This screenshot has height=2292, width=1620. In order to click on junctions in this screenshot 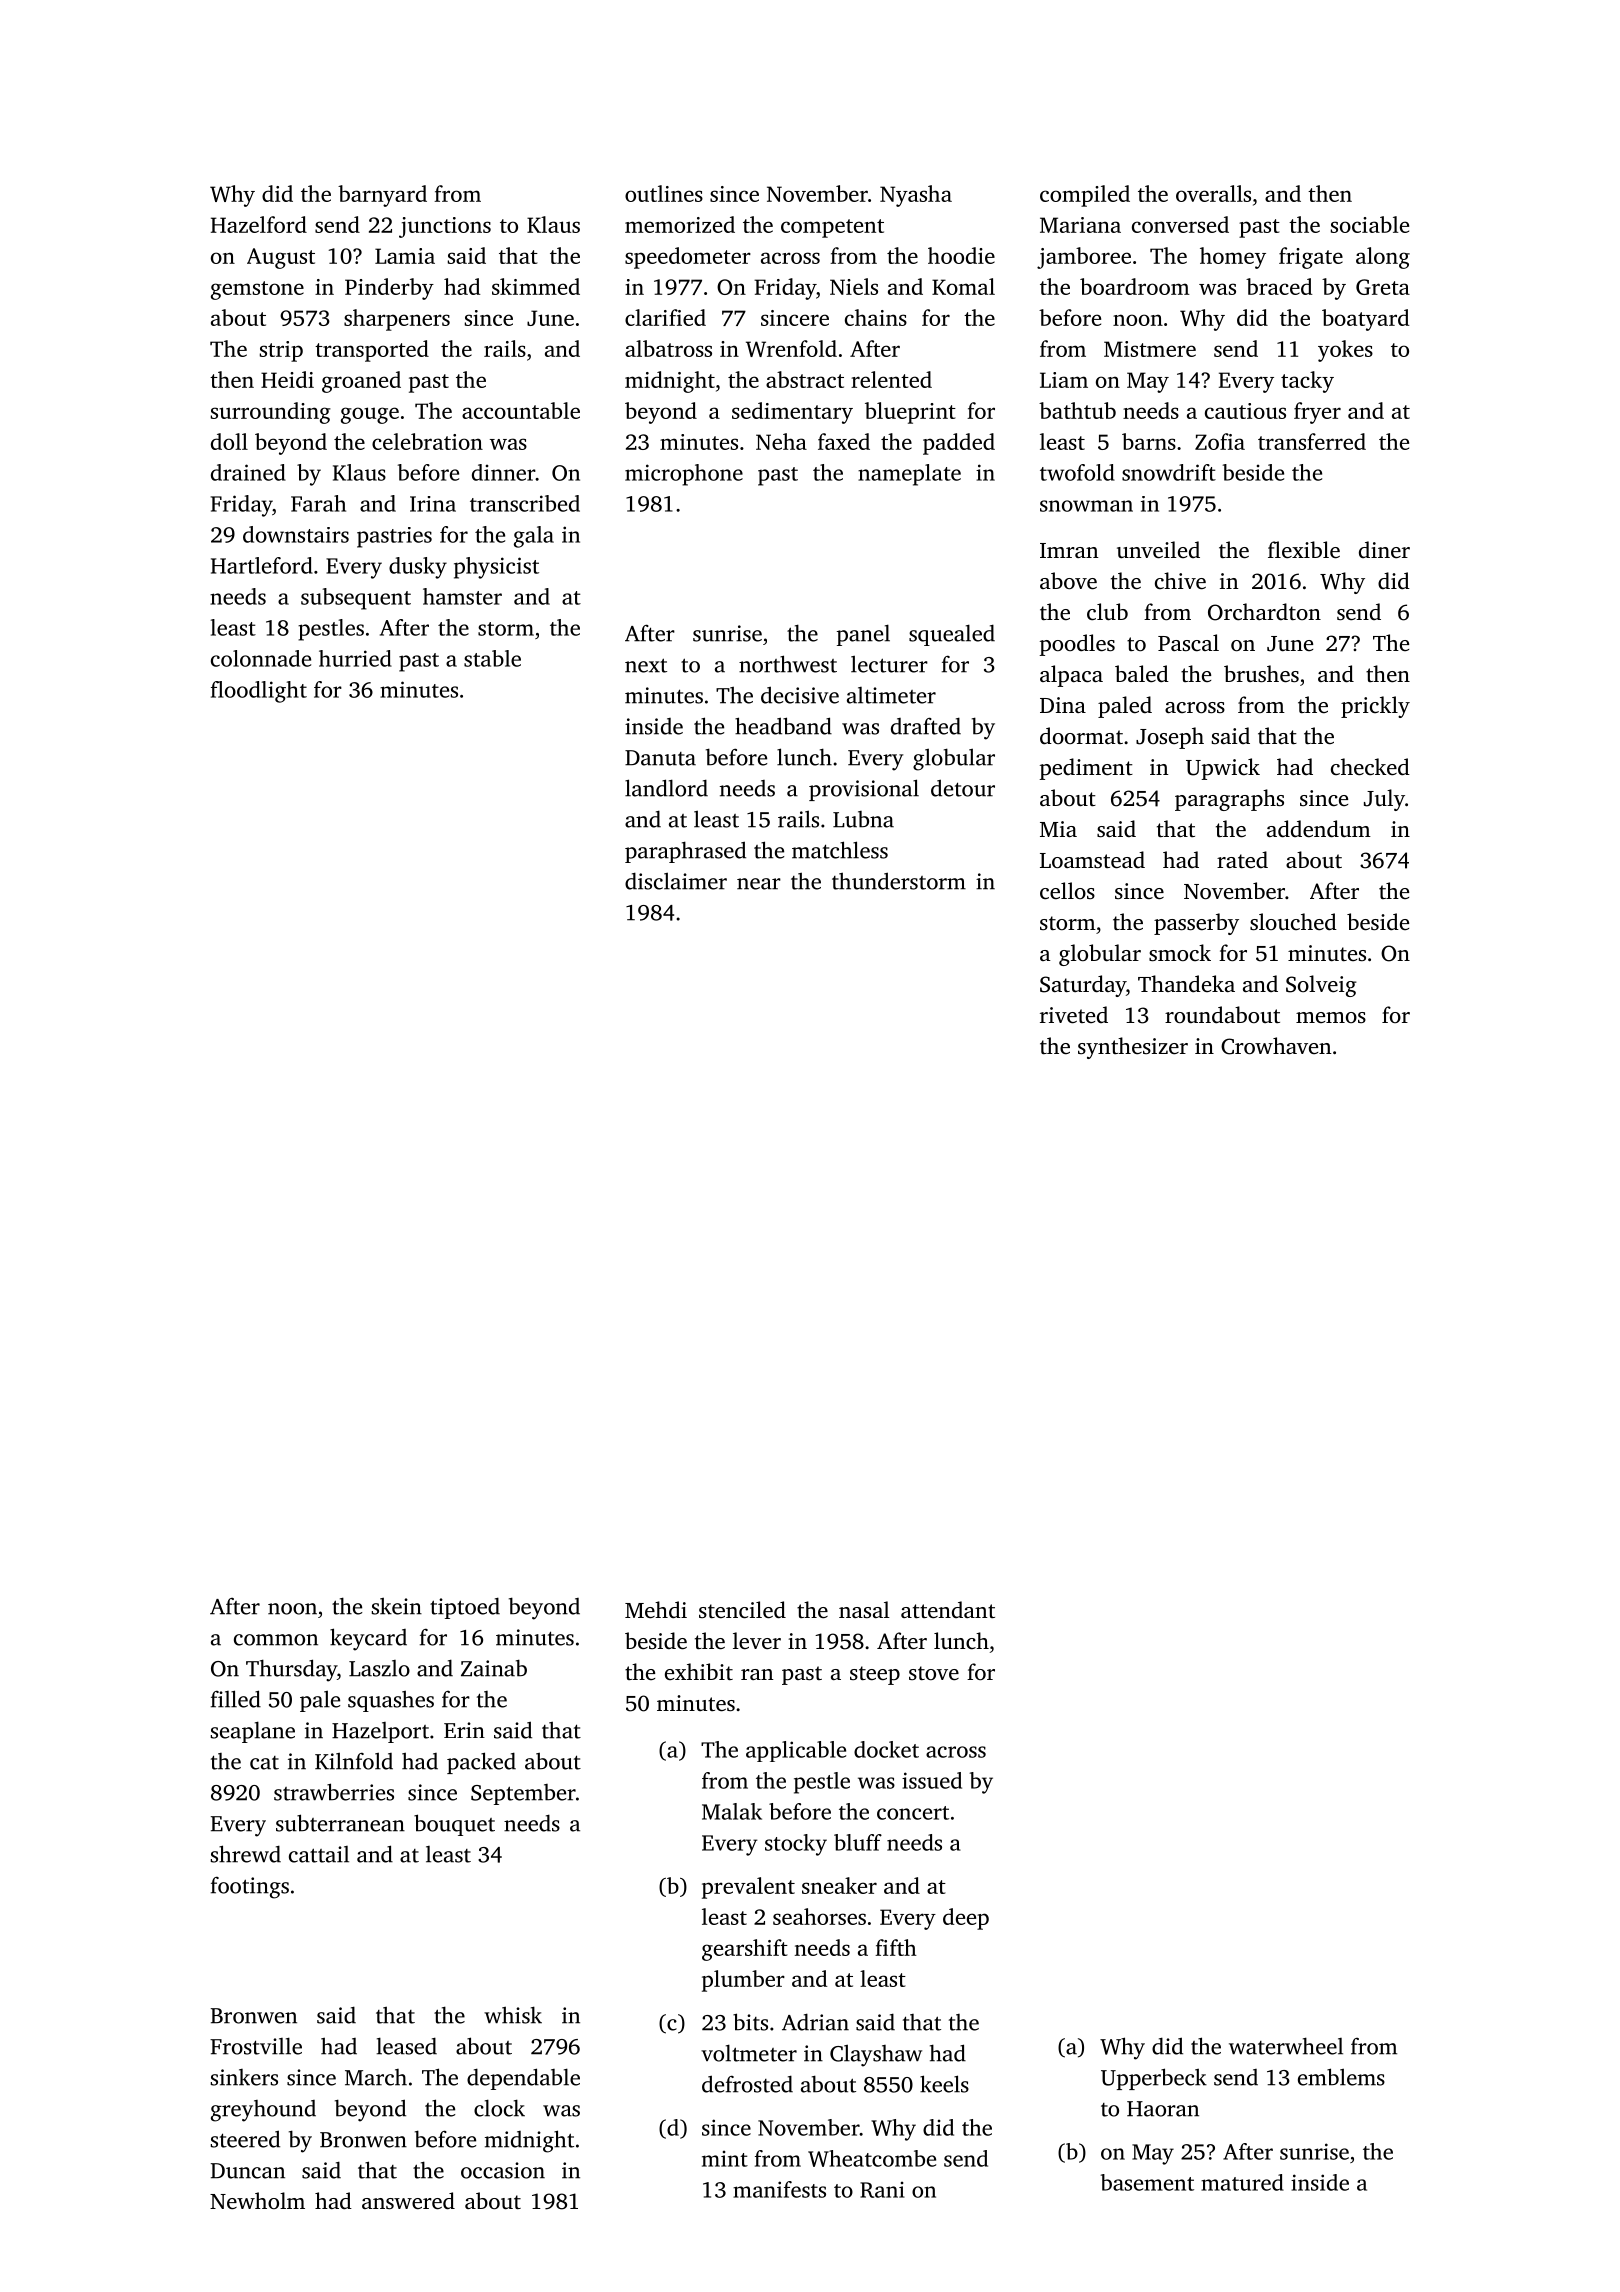, I will do `click(445, 227)`.
